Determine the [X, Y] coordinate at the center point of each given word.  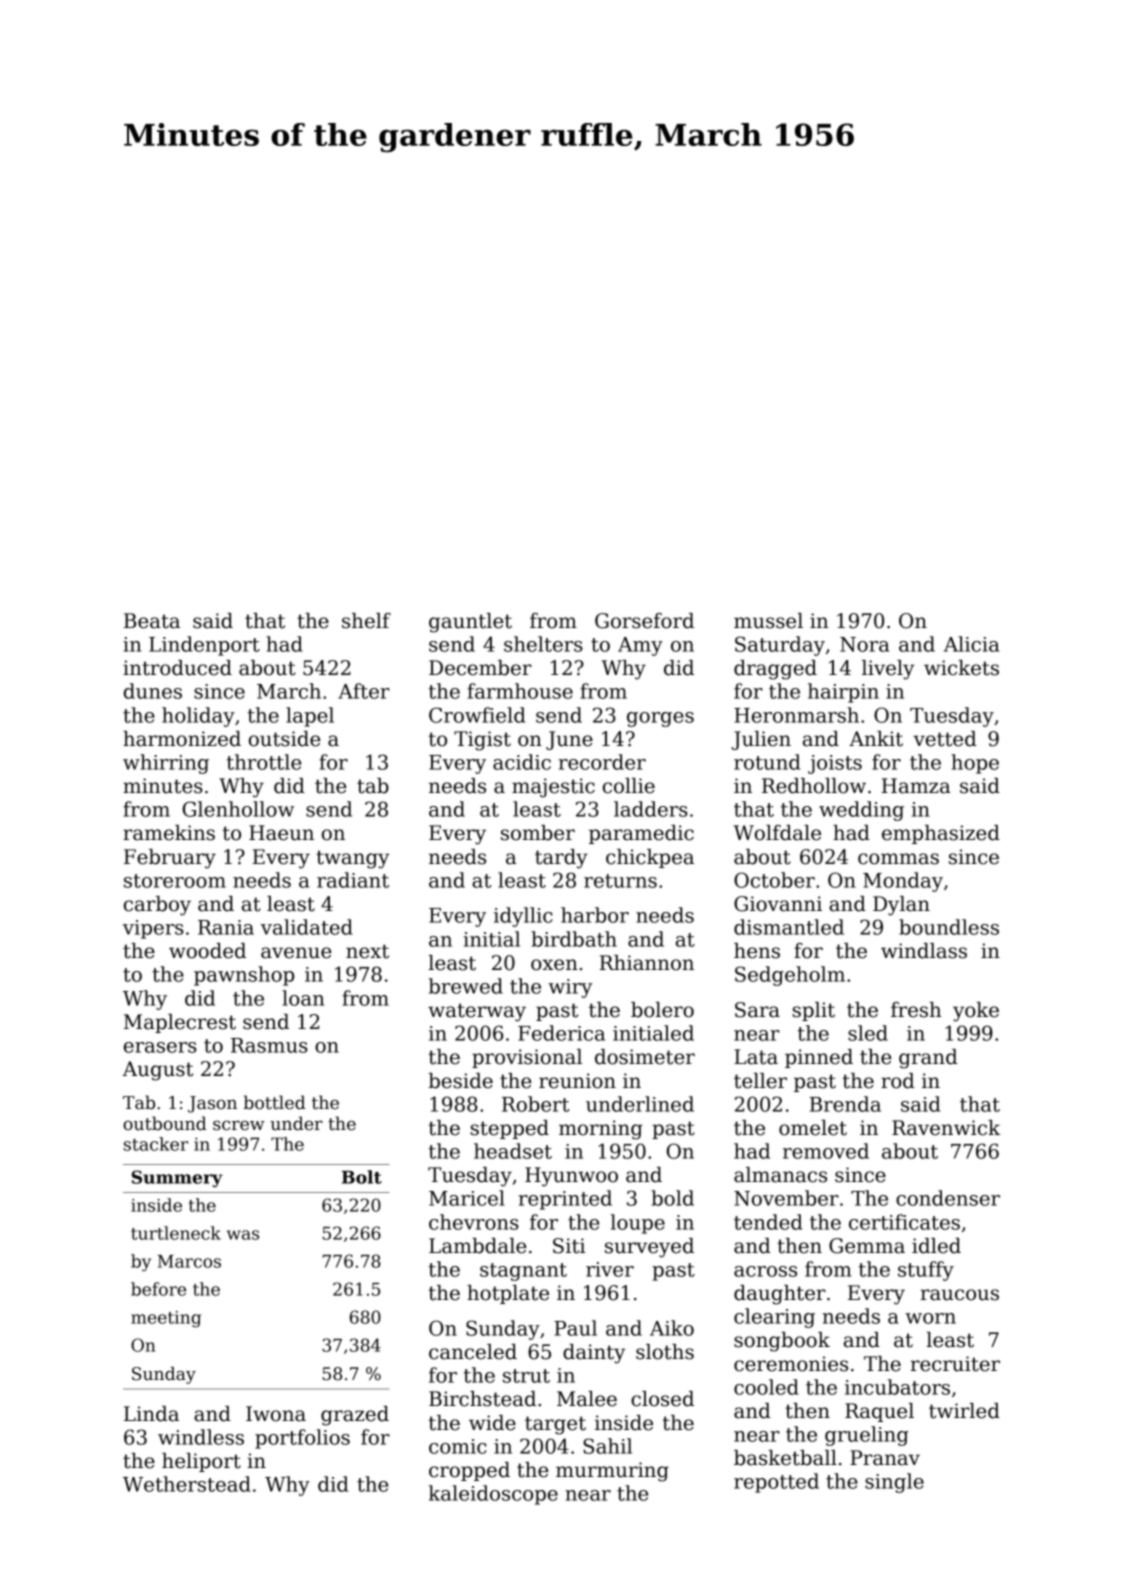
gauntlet [470, 623]
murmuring [612, 1472]
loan [303, 998]
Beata [152, 621]
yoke [976, 1012]
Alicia [971, 644]
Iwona [276, 1414]
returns [620, 881]
